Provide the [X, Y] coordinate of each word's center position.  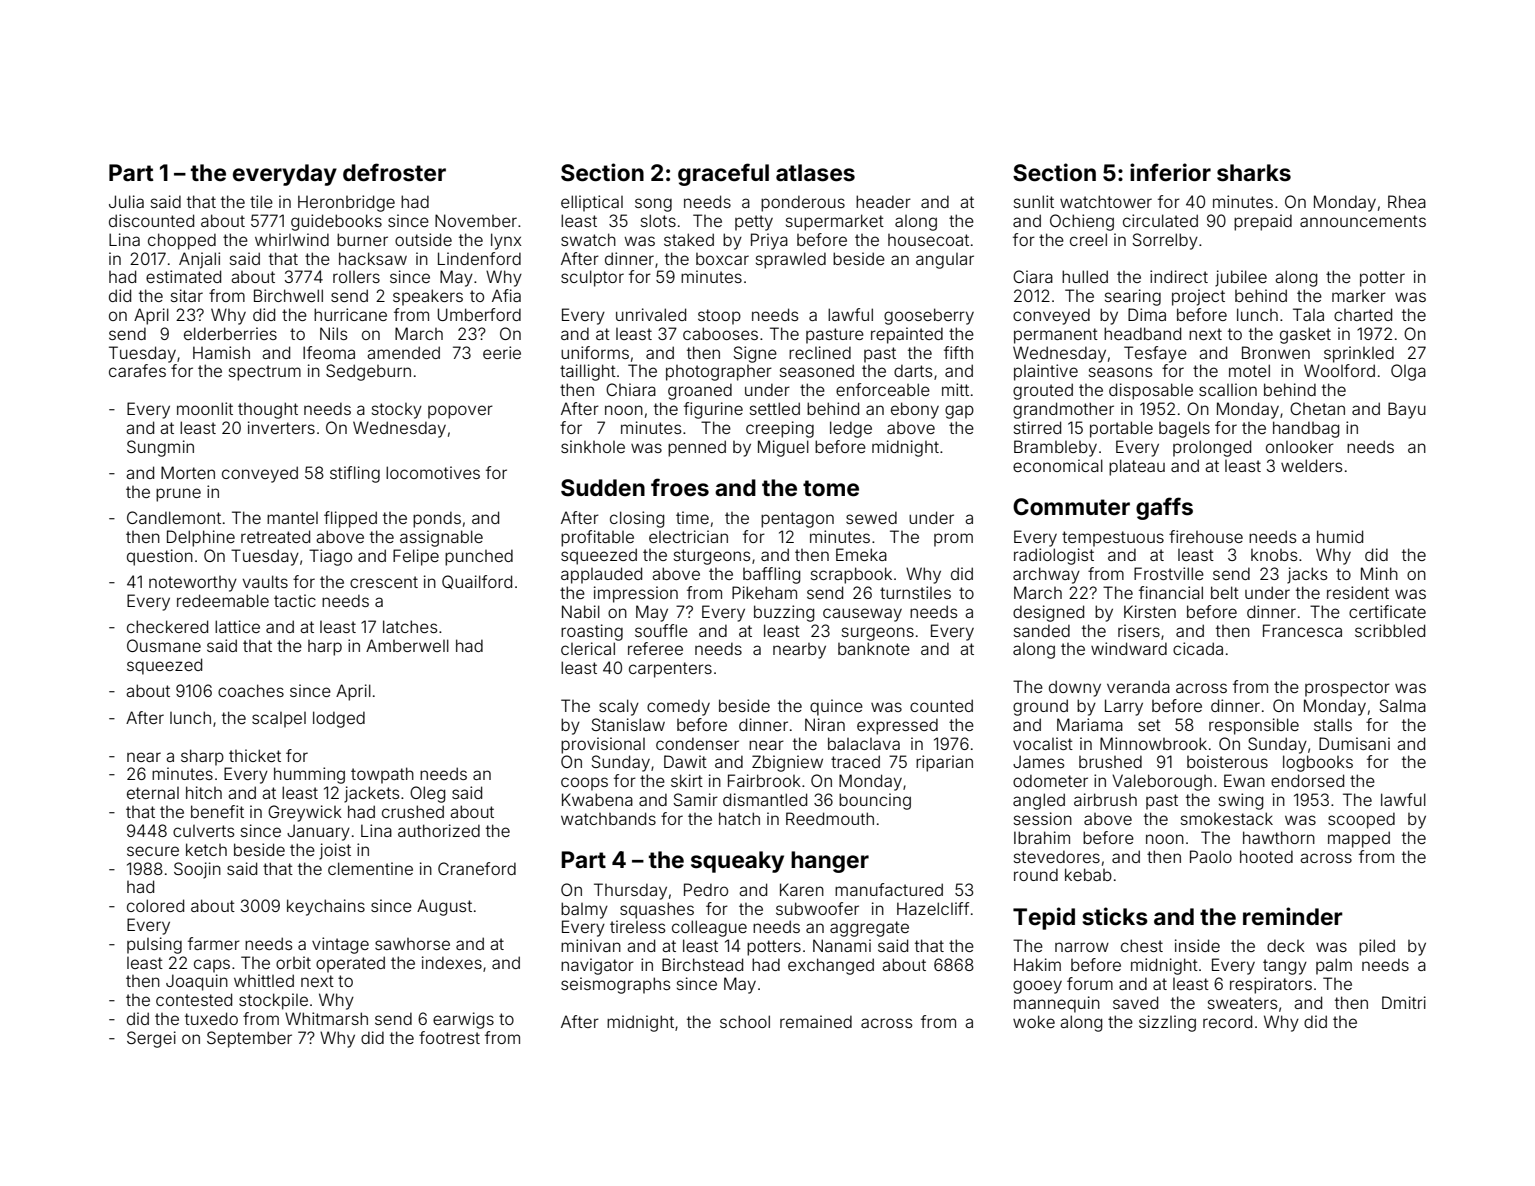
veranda [1138, 686]
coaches [251, 690]
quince [836, 707]
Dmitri [1404, 1002]
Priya [769, 241]
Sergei [151, 1039]
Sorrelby [1165, 241]
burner [362, 239]
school [745, 1021]
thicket [255, 755]
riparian [944, 763]
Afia [506, 295]
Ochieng [1082, 222]
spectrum [265, 373]
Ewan [1244, 780]
